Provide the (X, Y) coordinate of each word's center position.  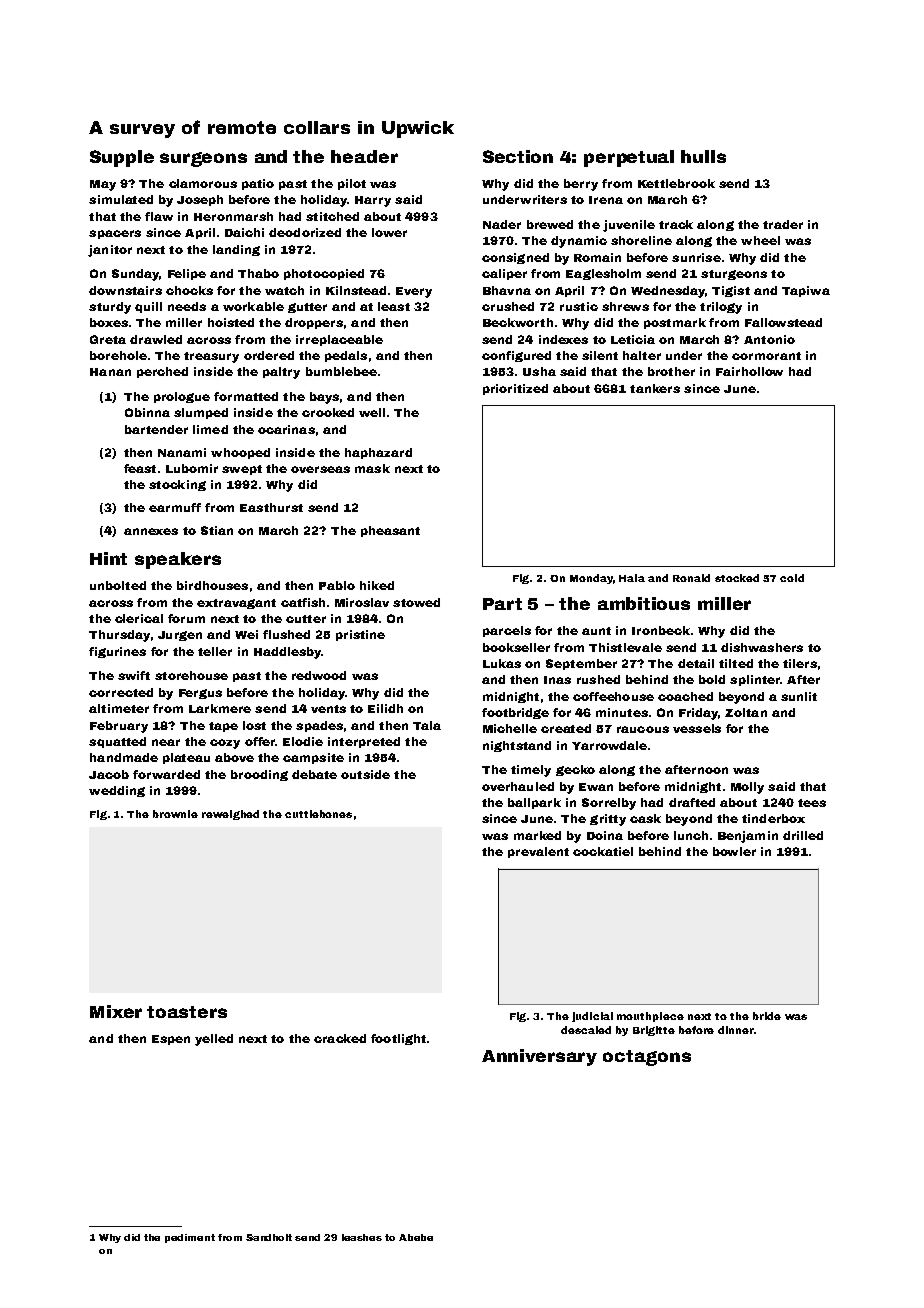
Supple (122, 158)
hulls (703, 156)
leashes (362, 1237)
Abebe (416, 1237)
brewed (550, 224)
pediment (190, 1238)
